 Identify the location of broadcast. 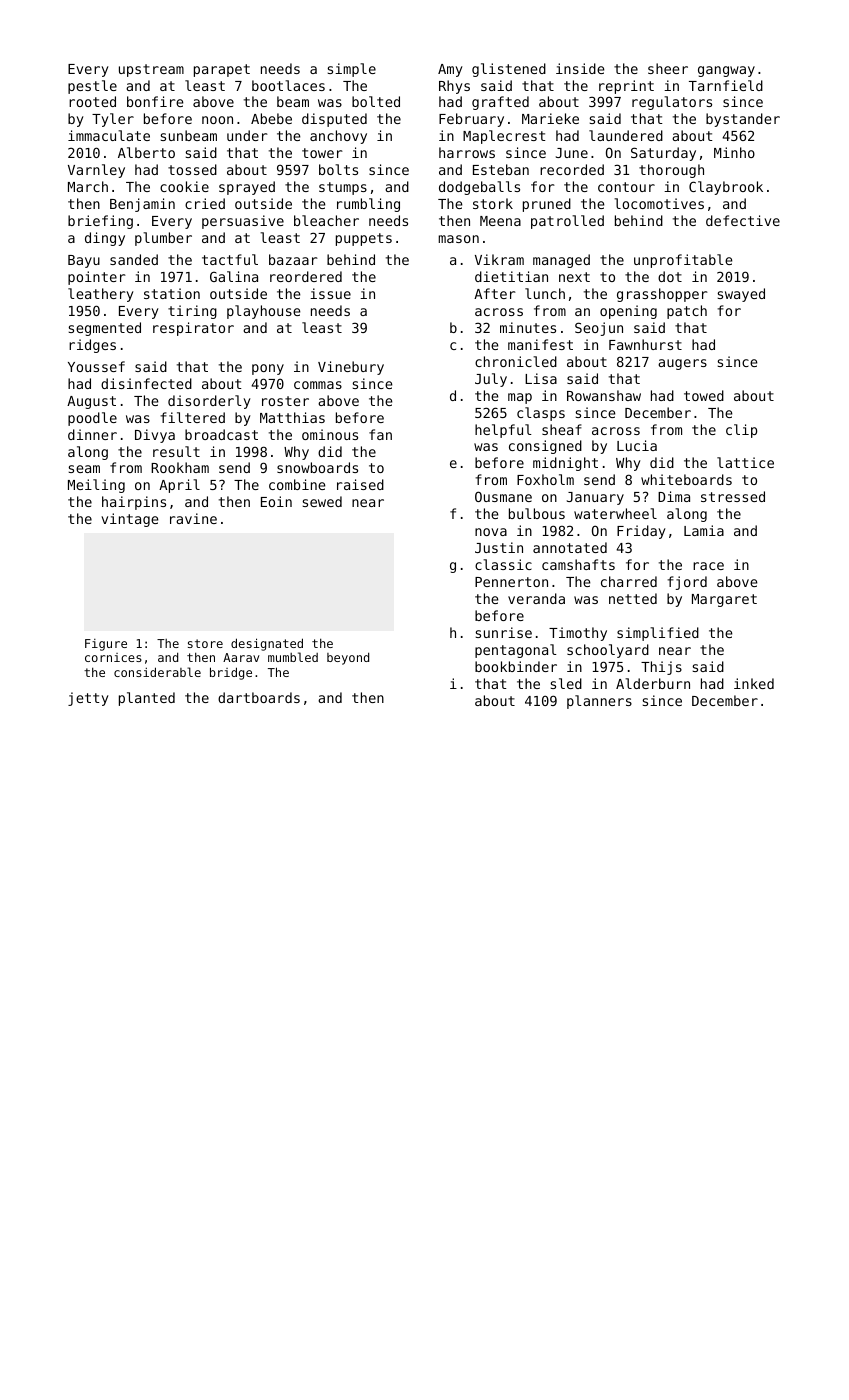
(221, 434).
